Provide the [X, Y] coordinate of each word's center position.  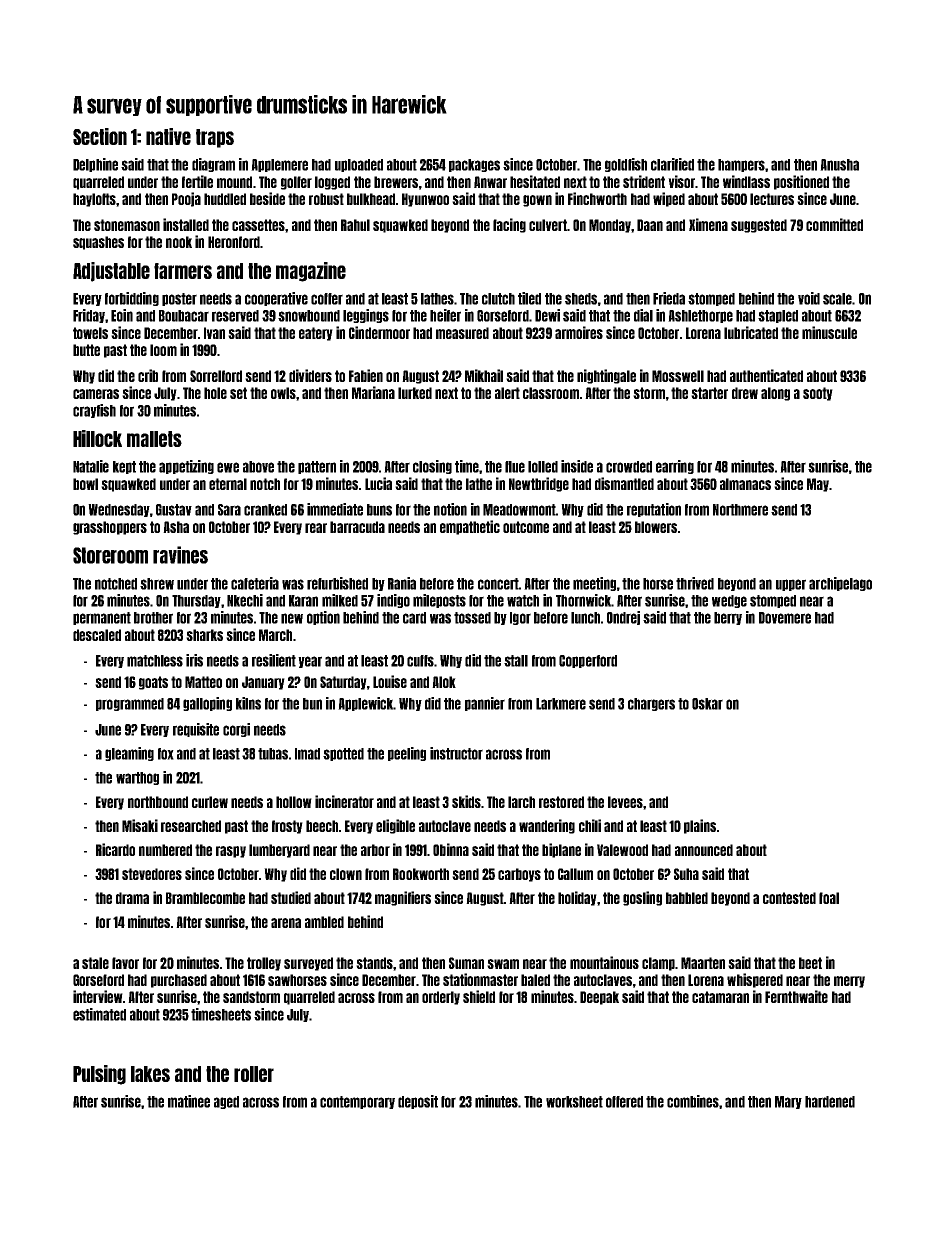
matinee [189, 1101]
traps [215, 138]
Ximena [708, 224]
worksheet [574, 1102]
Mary [788, 1102]
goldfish [626, 165]
